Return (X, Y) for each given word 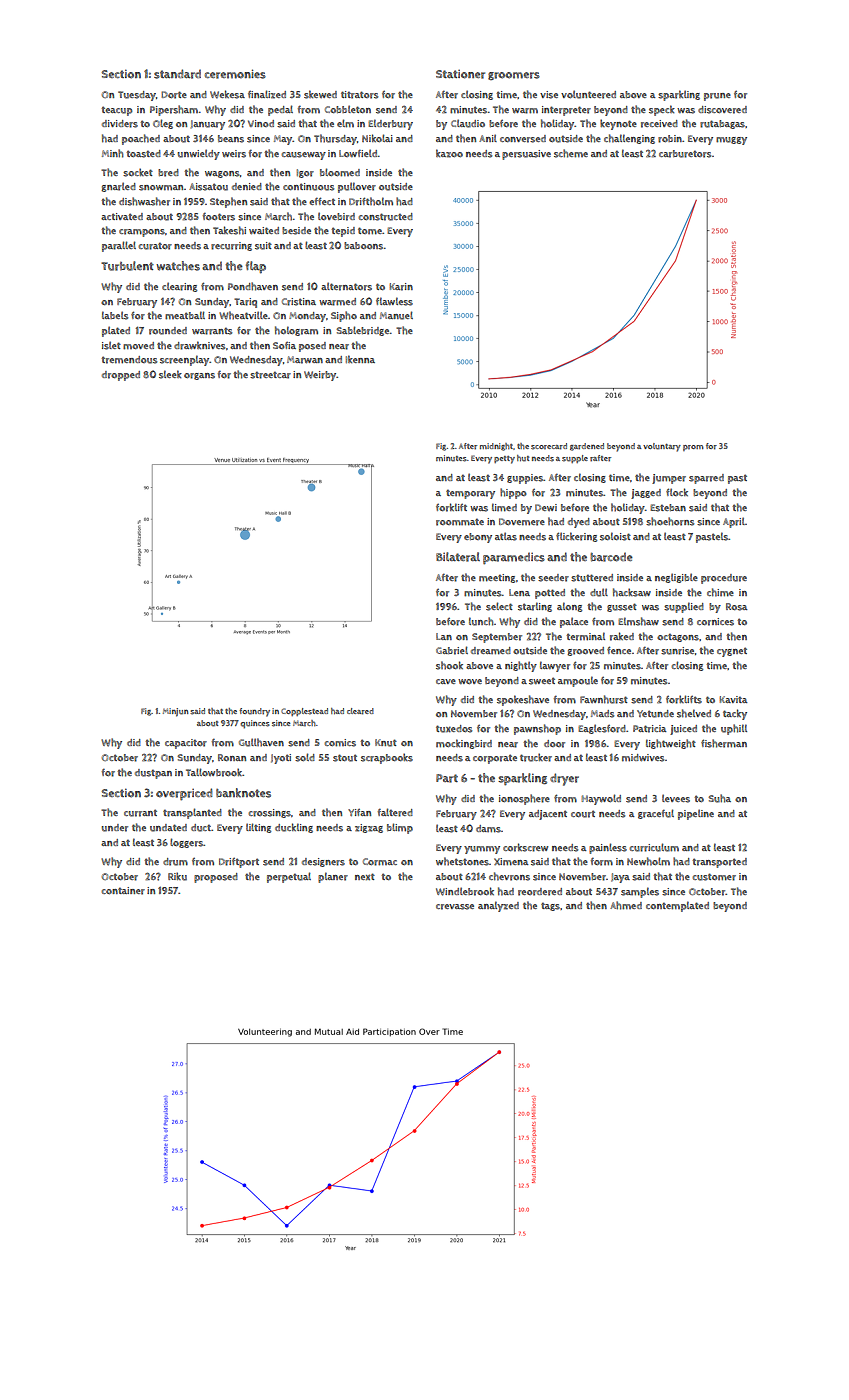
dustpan (153, 774)
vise (549, 95)
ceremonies (235, 74)
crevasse (455, 907)
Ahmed (626, 905)
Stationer (460, 74)
